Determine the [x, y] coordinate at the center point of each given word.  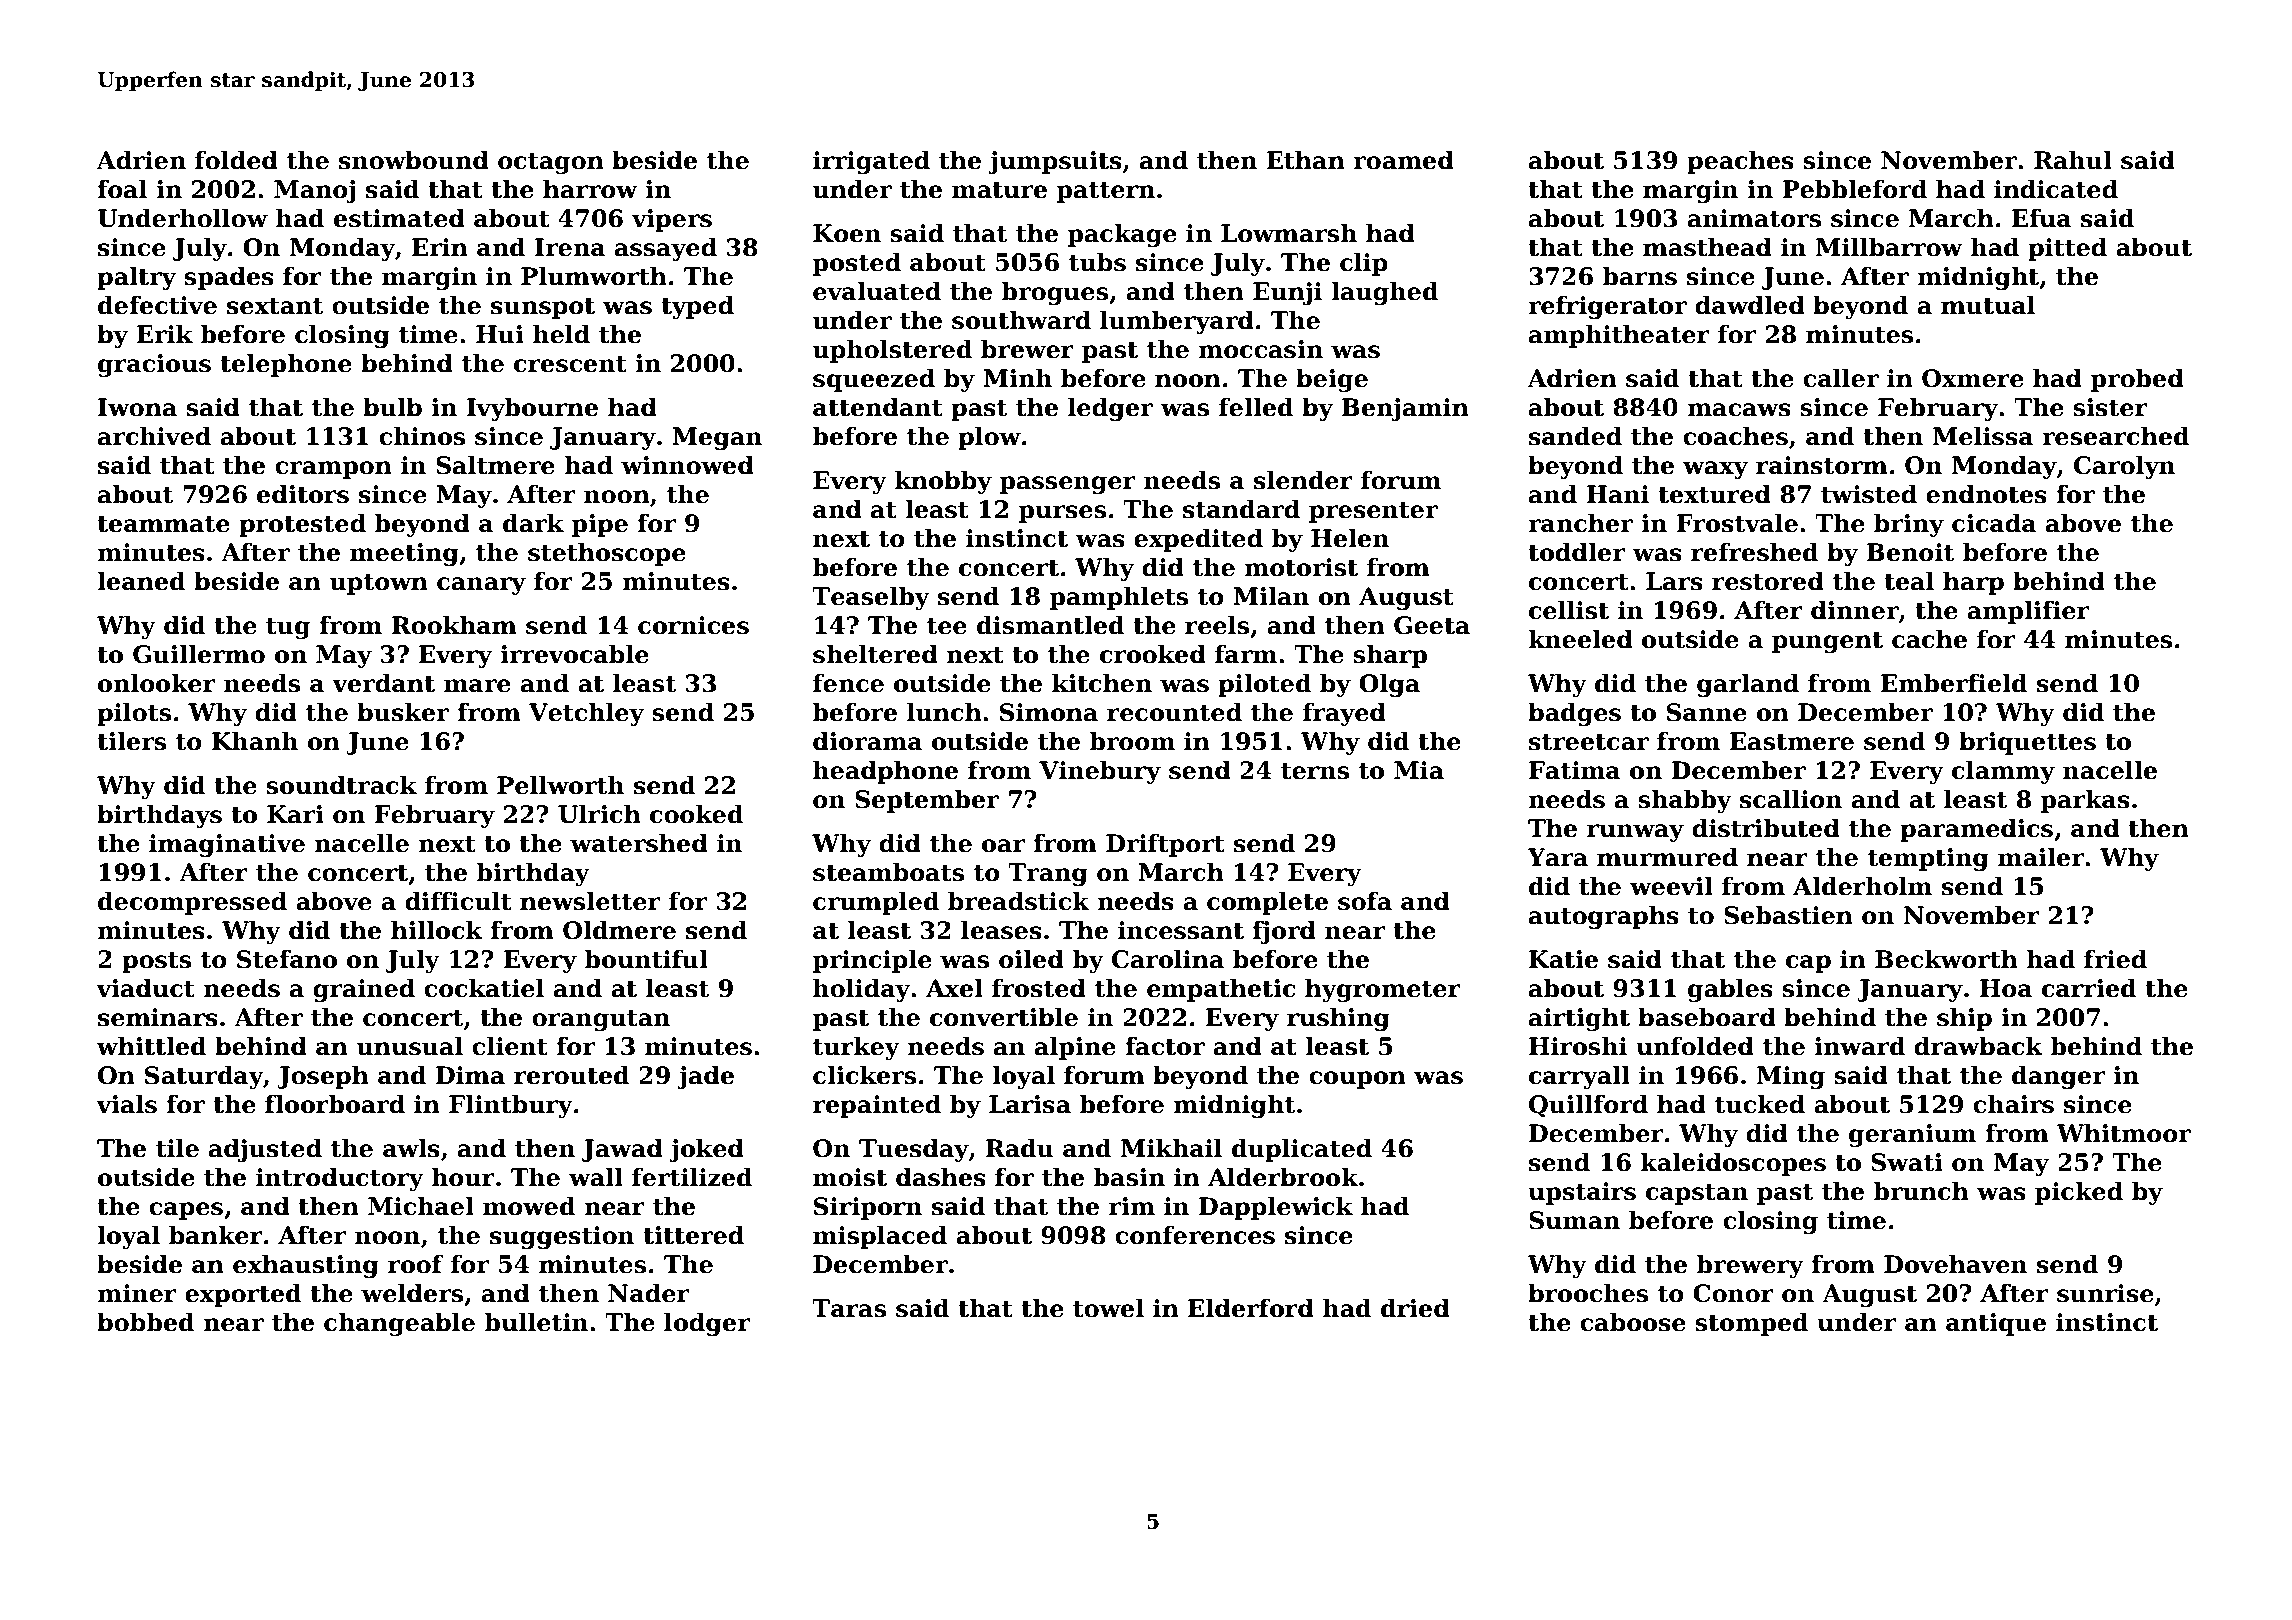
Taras [849, 1308]
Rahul [2073, 160]
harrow [590, 189]
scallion [1791, 799]
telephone [286, 365]
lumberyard [1177, 322]
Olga [1389, 685]
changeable [399, 1324]
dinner [1855, 610]
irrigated [871, 162]
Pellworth [560, 785]
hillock [437, 930]
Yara [1557, 857]
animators [1754, 218]
